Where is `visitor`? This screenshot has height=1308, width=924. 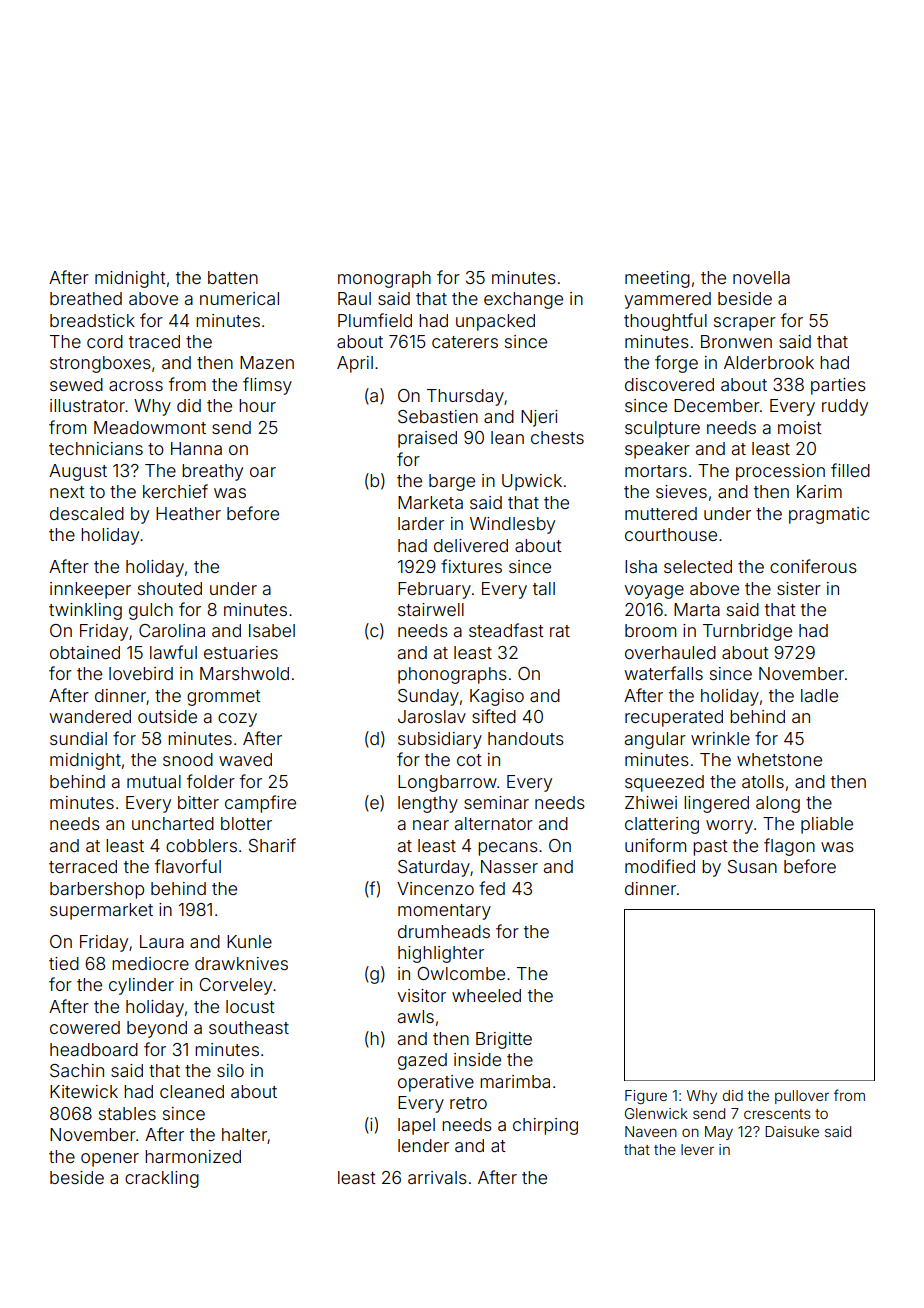 visitor is located at coordinates (422, 995).
